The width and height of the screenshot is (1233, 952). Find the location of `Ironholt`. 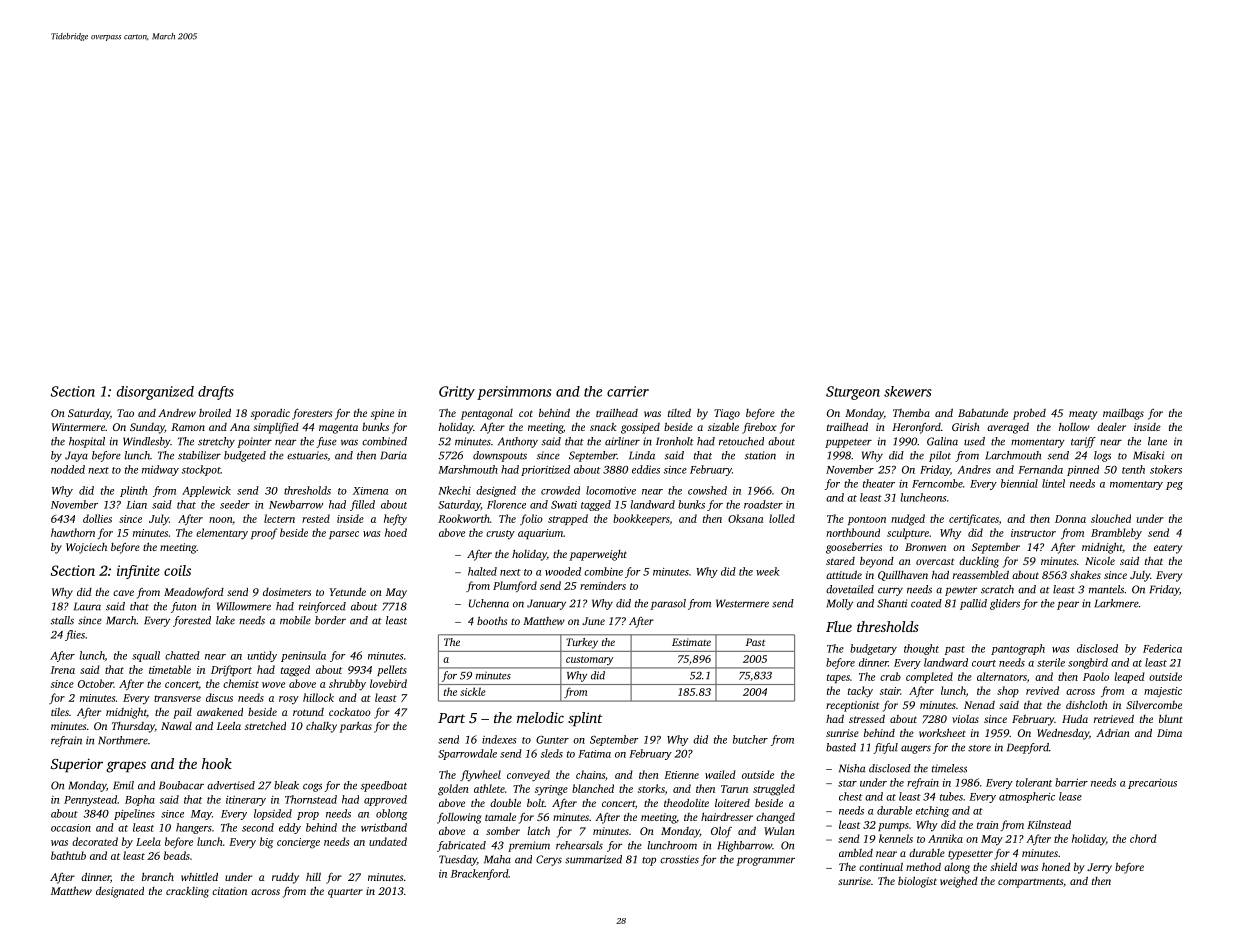

Ironholt is located at coordinates (675, 441).
